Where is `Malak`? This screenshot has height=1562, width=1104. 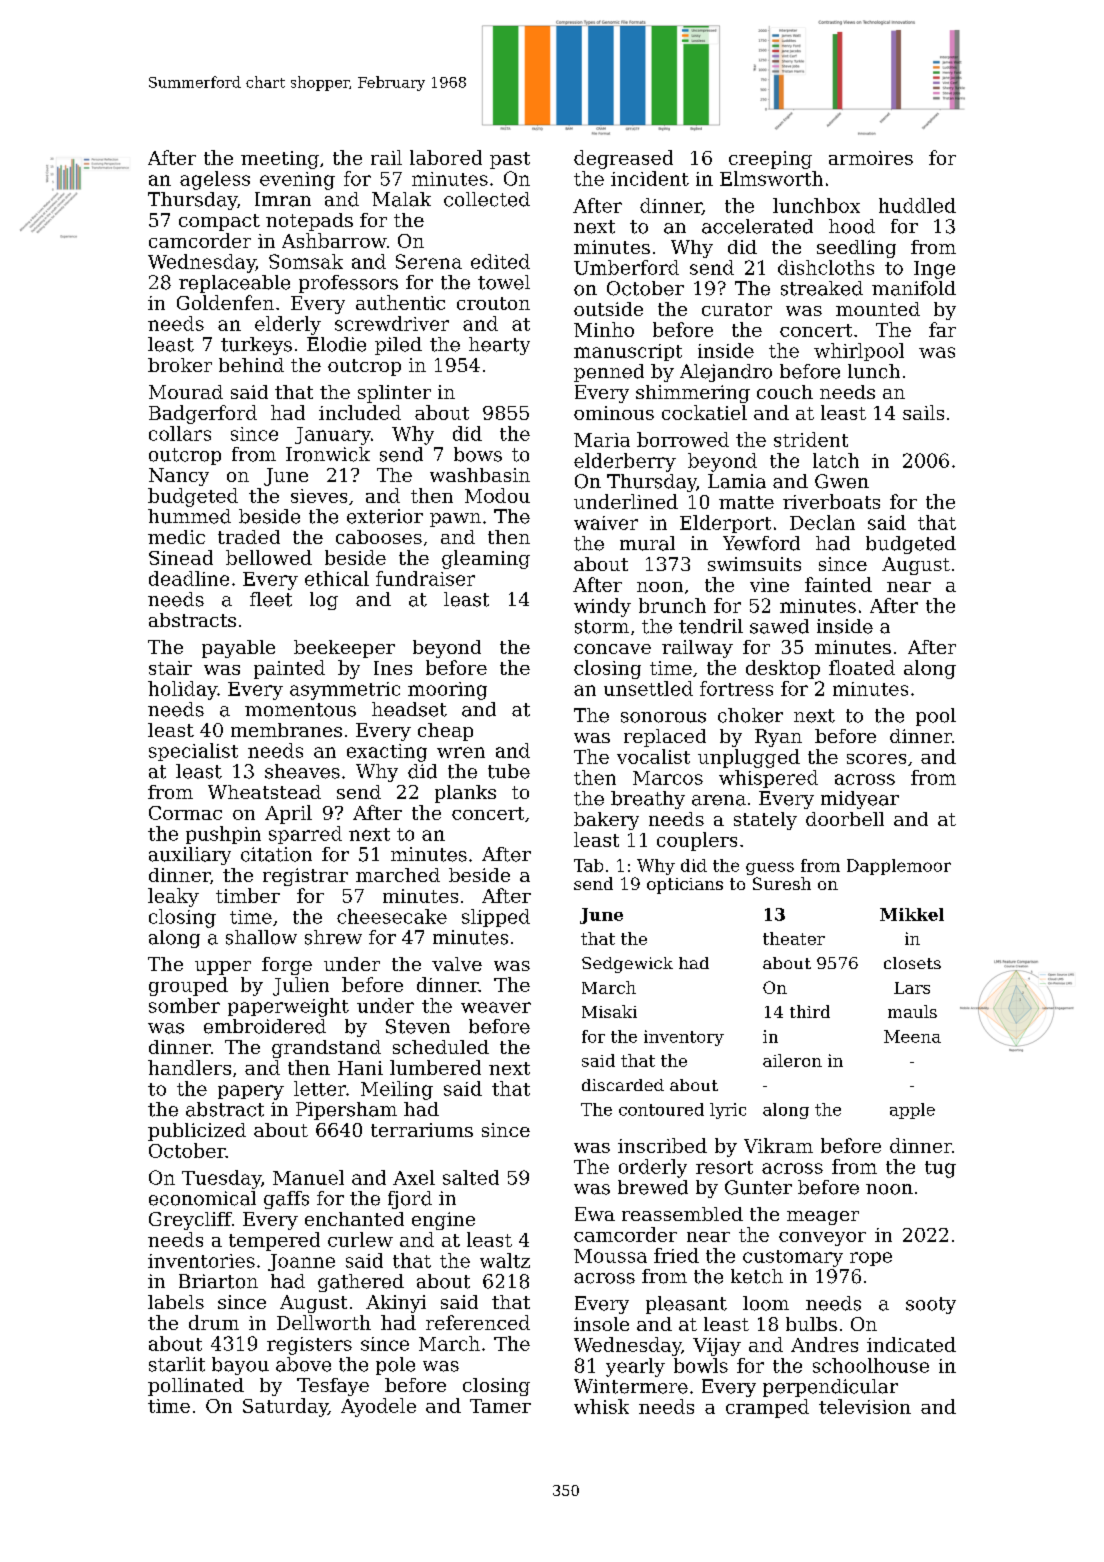
Malak is located at coordinates (401, 199).
